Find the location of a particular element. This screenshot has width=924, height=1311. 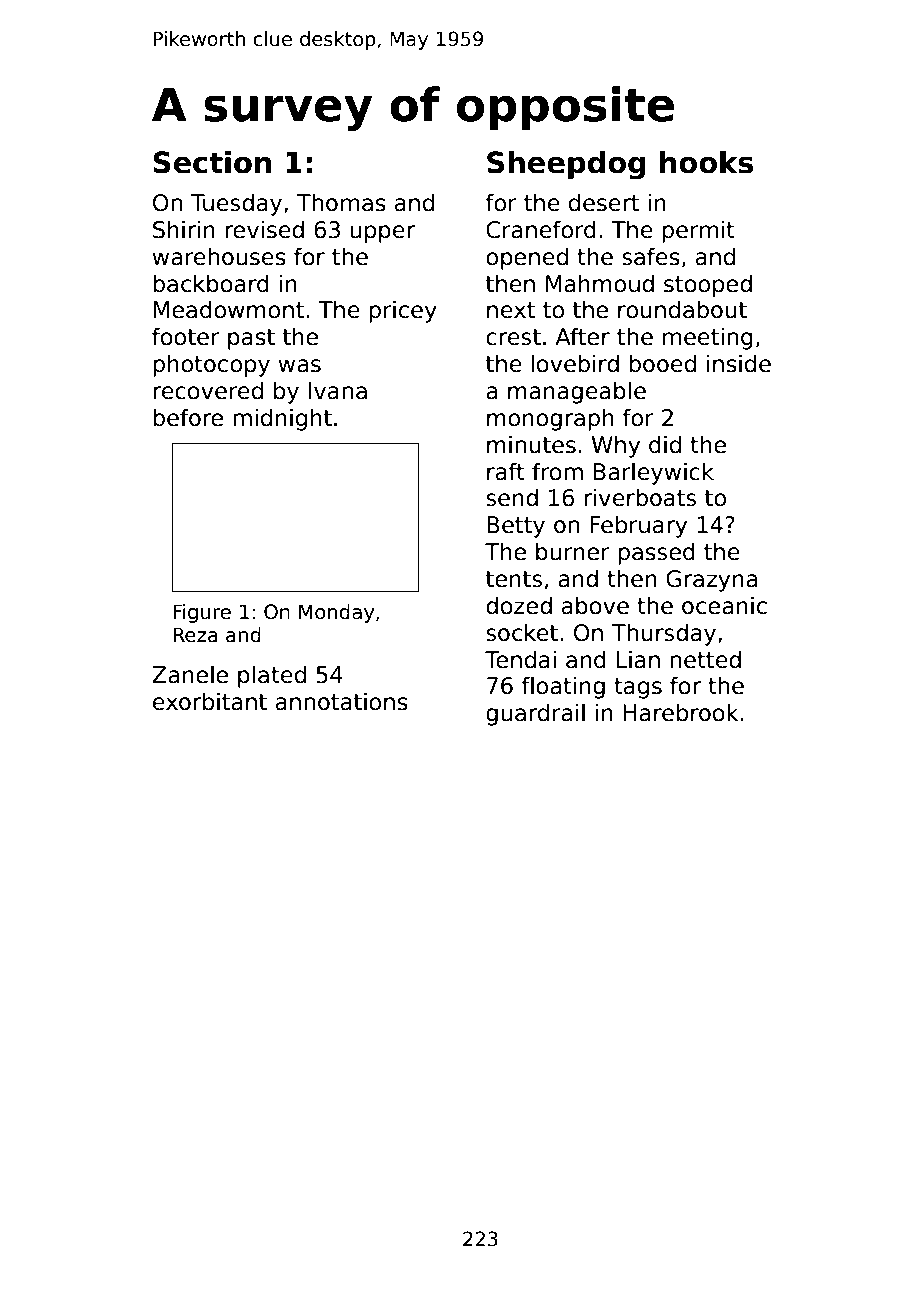

Figure is located at coordinates (202, 613).
